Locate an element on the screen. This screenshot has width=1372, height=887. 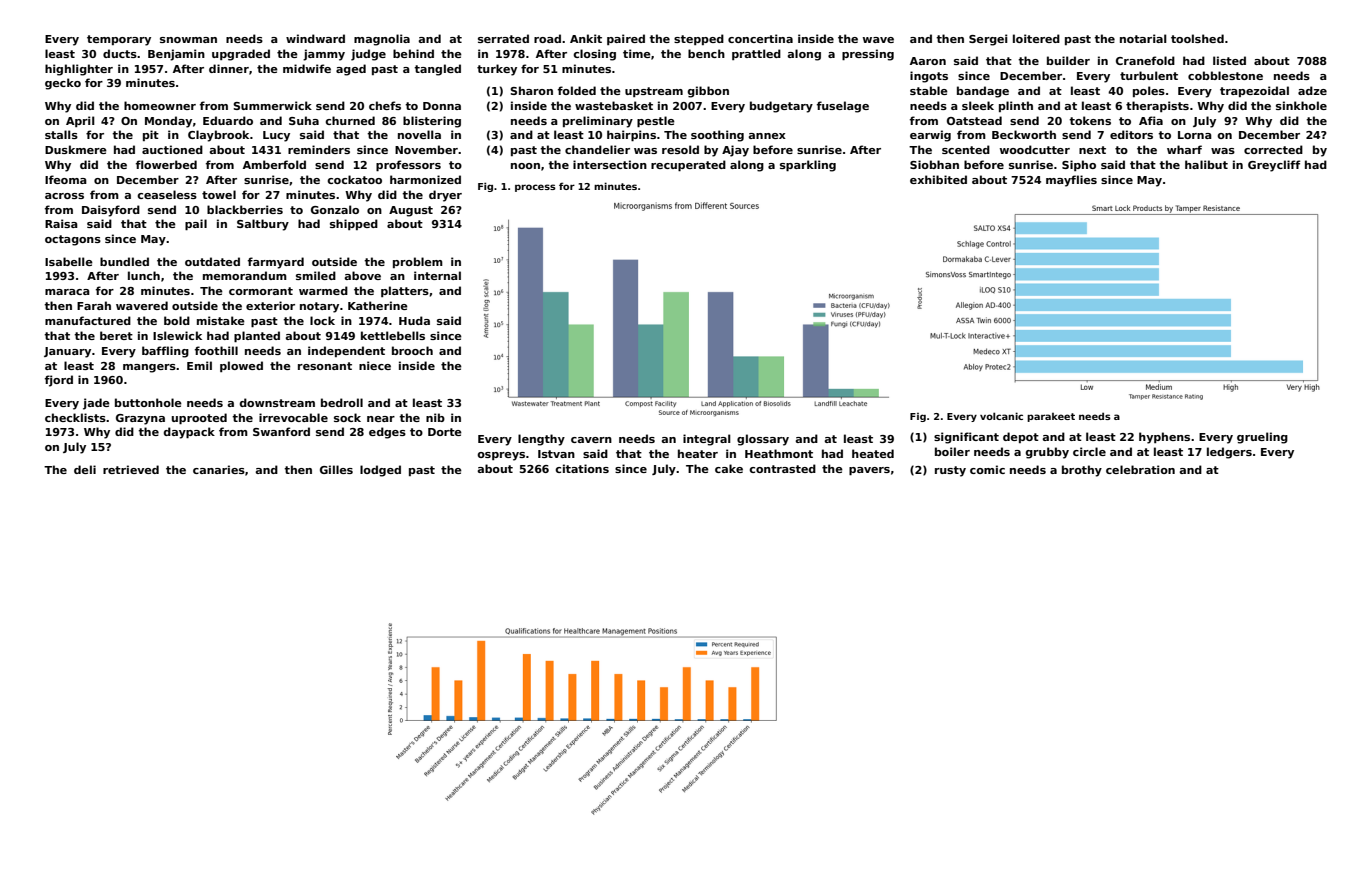
foothill is located at coordinates (216, 350).
